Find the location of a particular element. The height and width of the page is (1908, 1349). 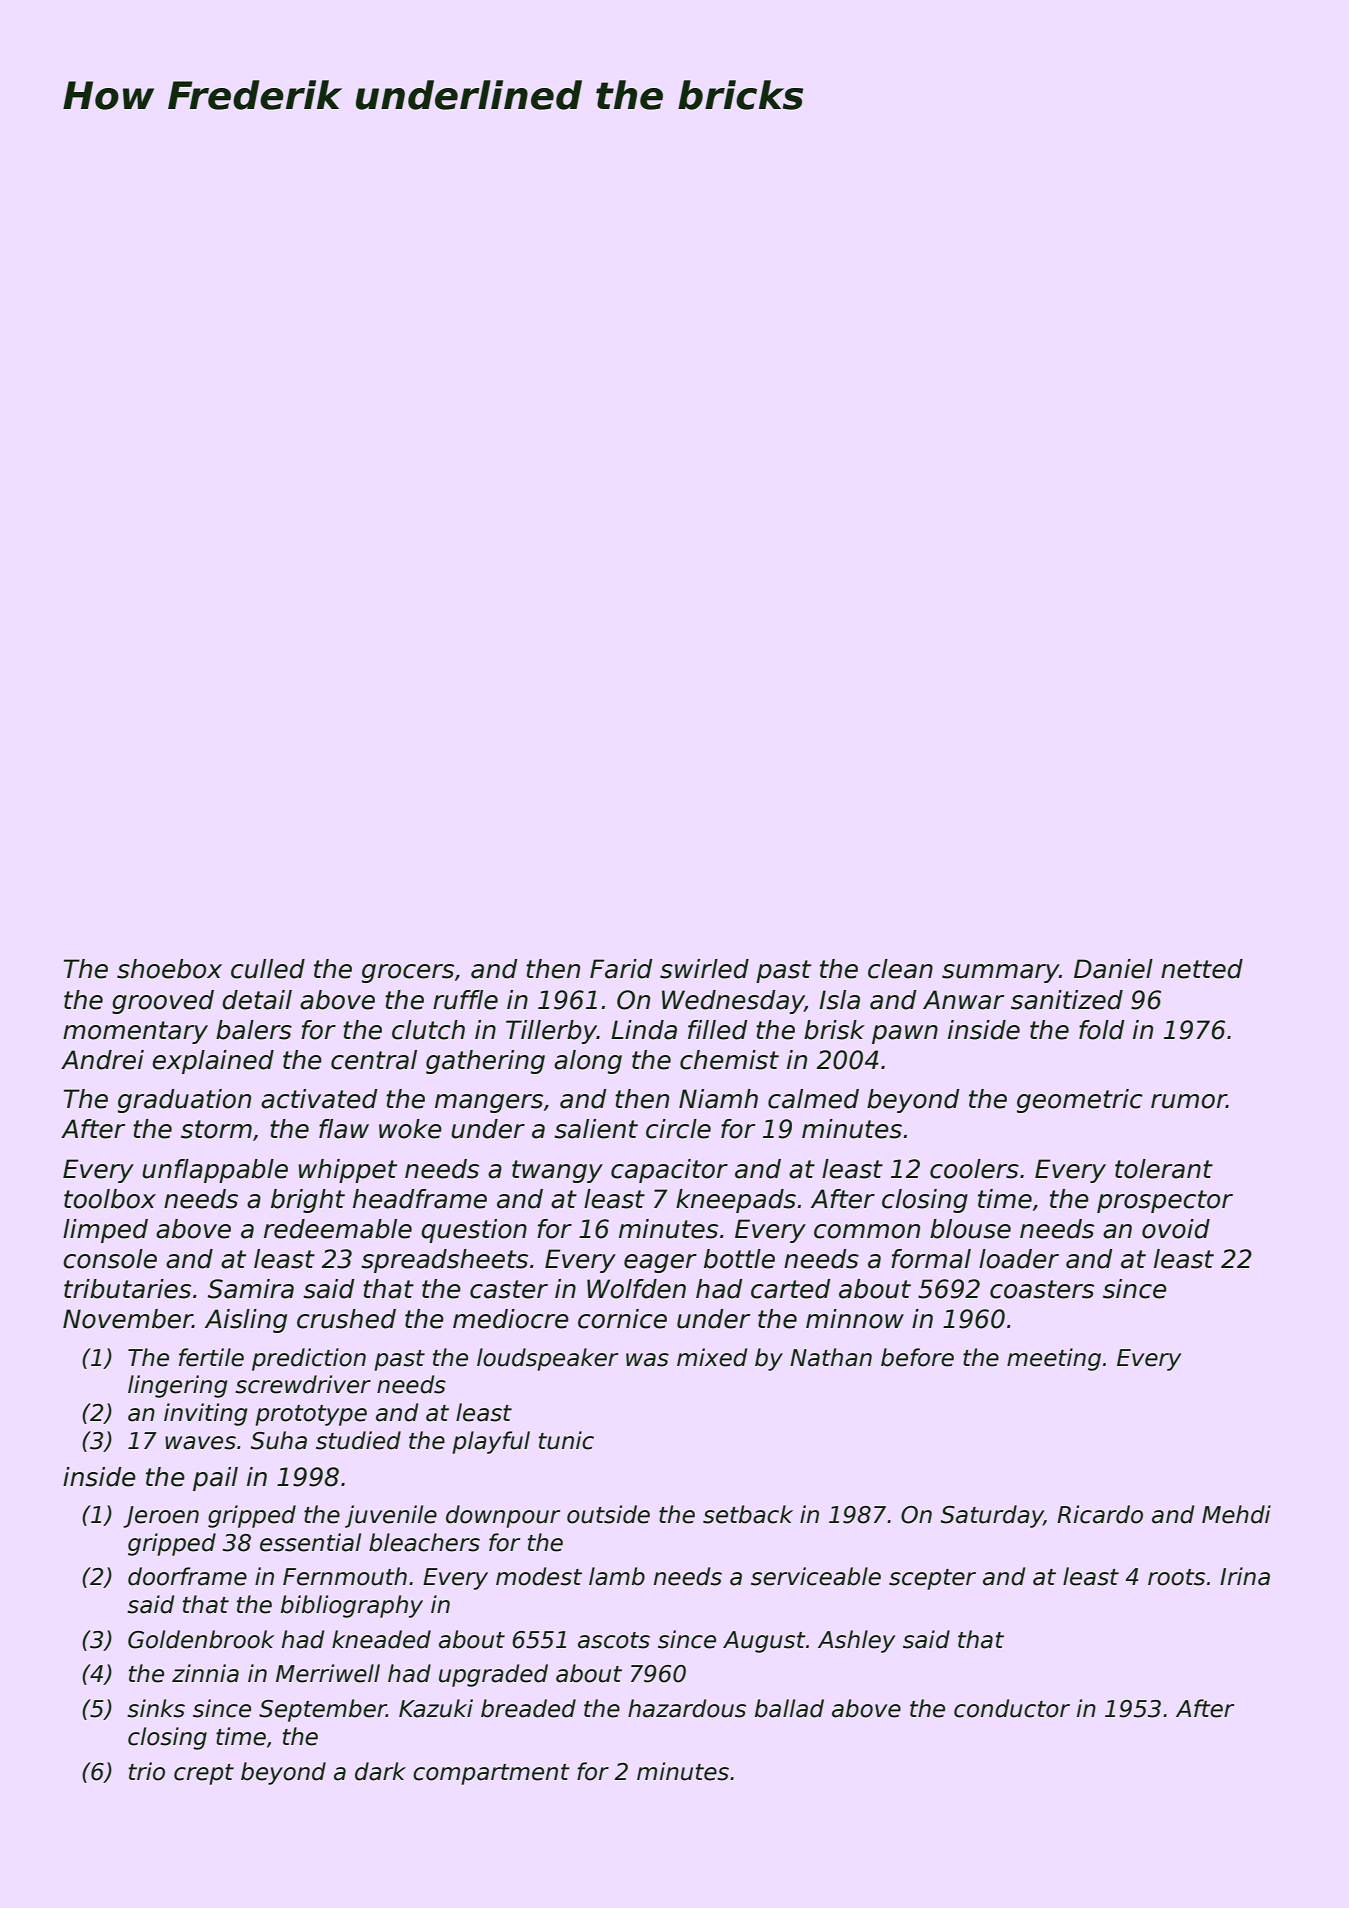

setback is located at coordinates (748, 1514).
